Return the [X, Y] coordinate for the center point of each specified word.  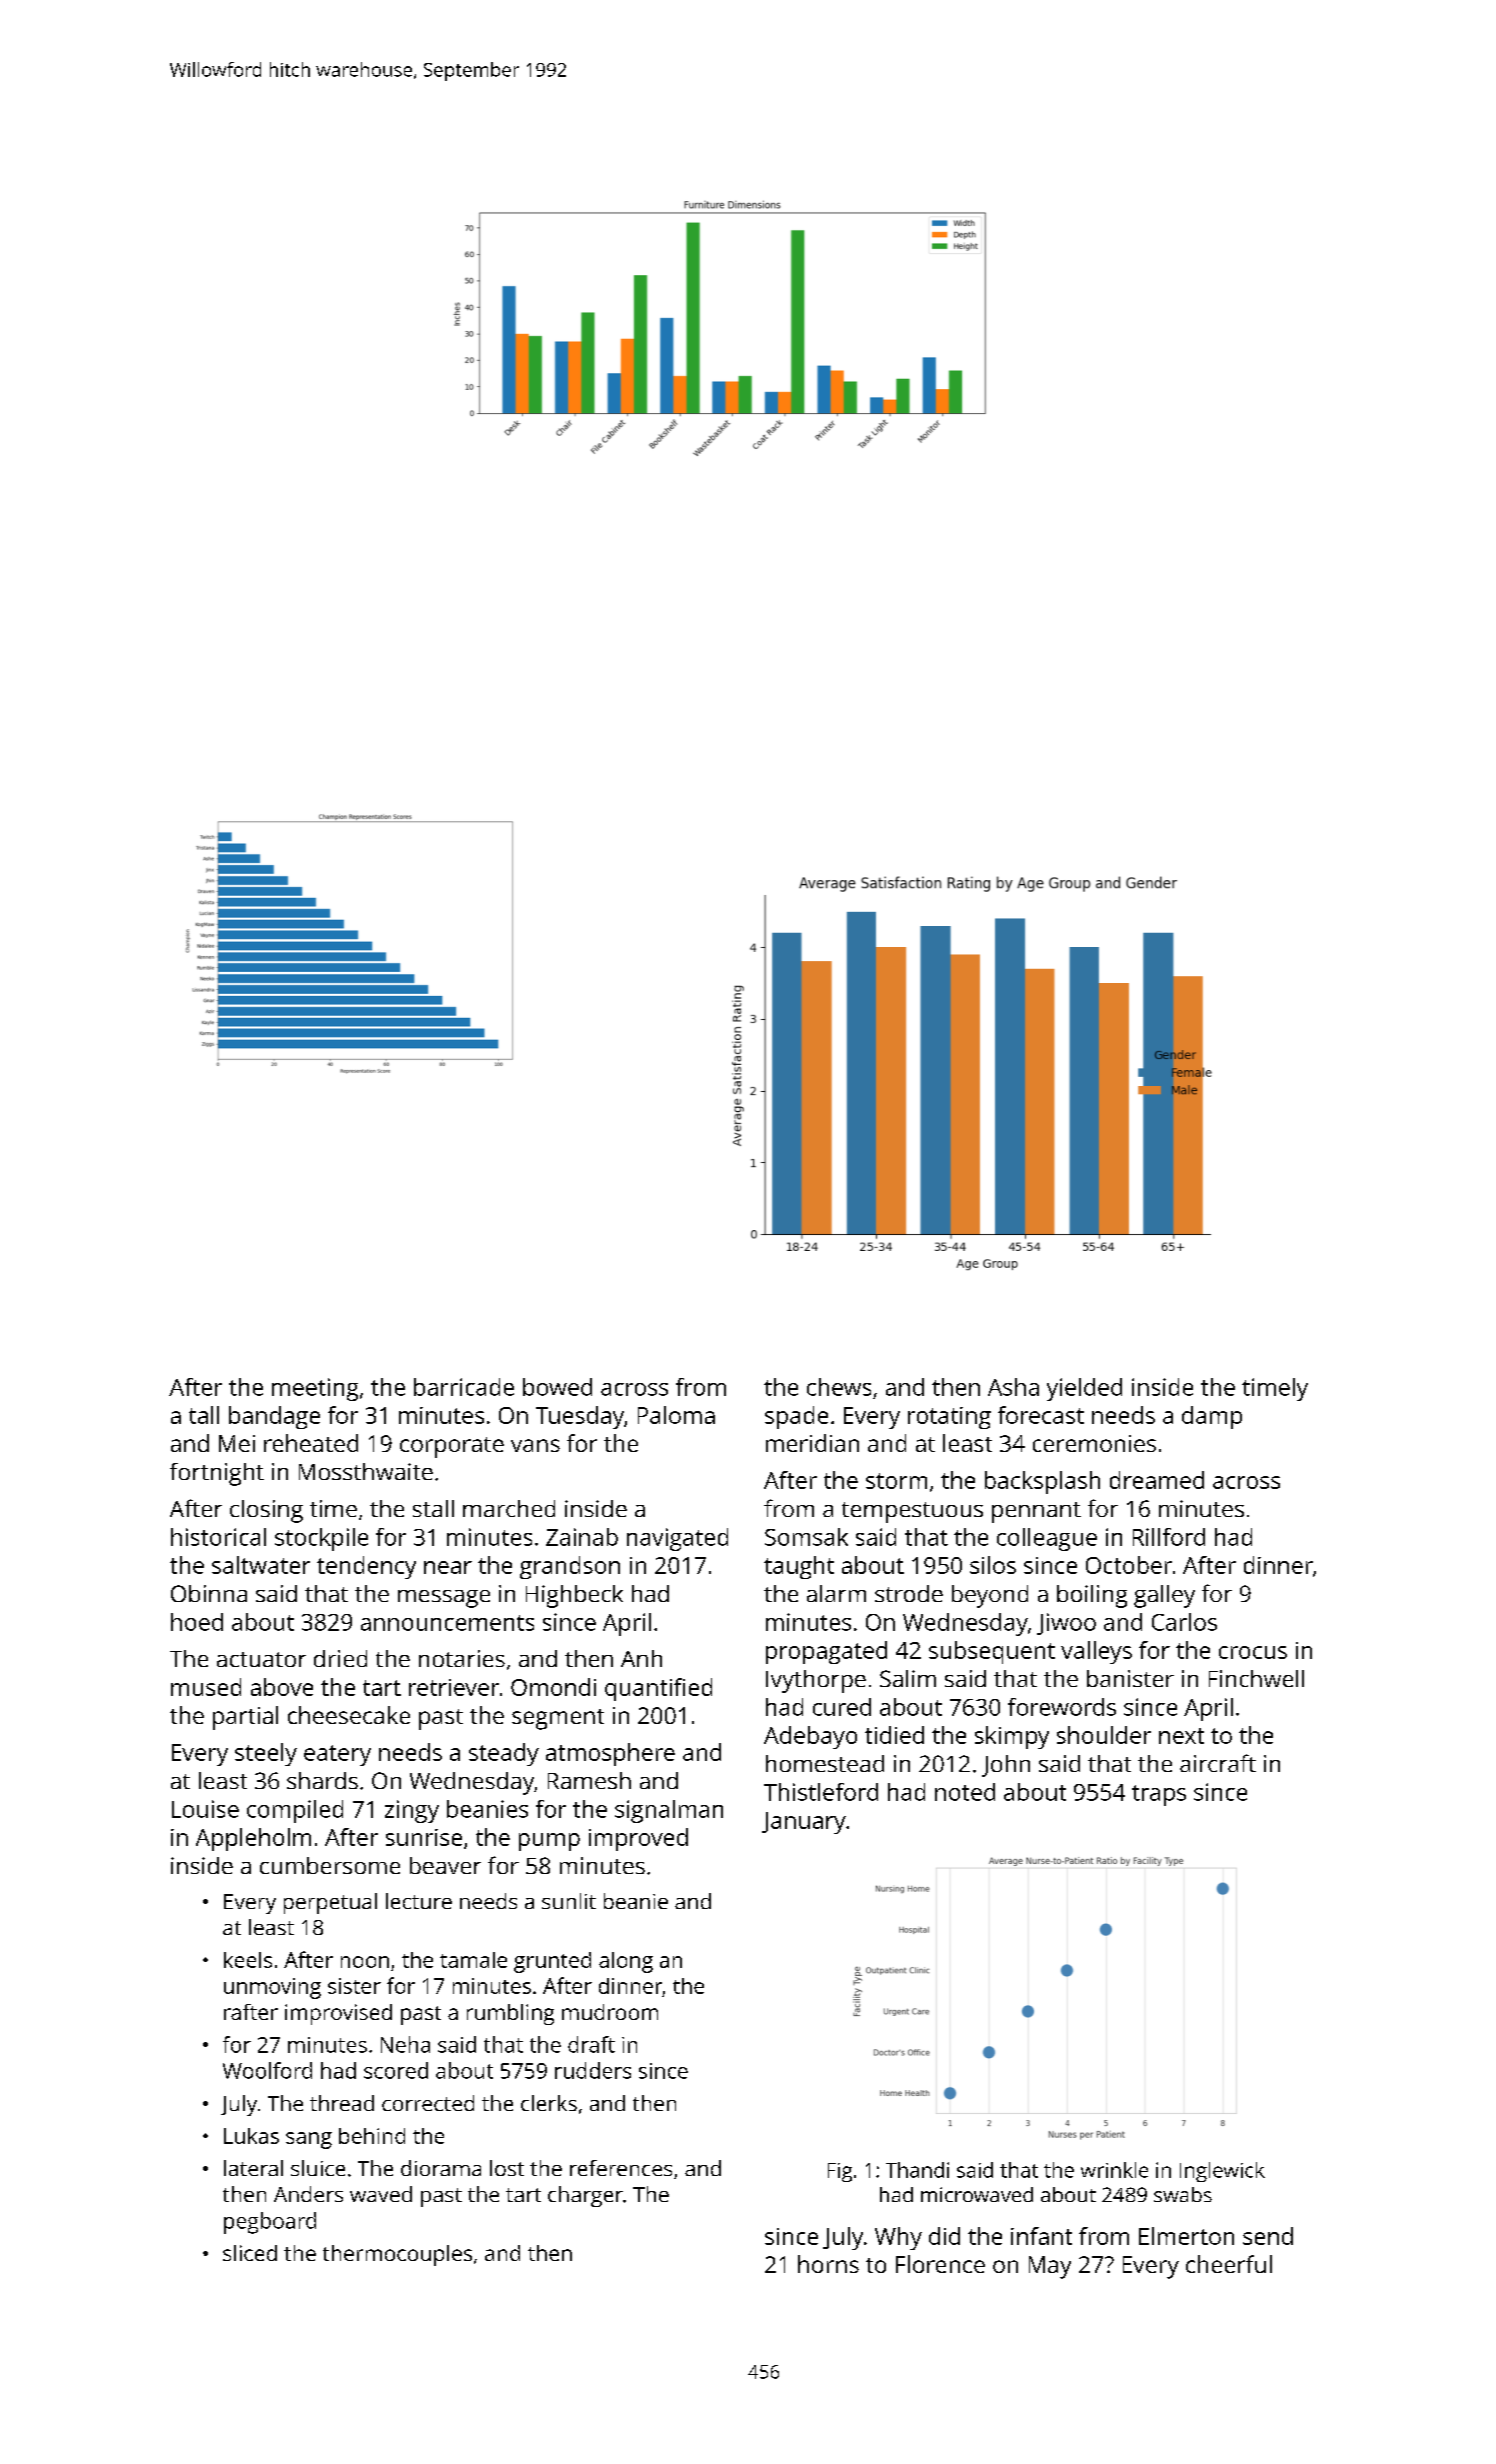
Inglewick [1222, 2172]
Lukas [251, 2136]
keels [248, 1960]
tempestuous [912, 1512]
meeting [315, 1389]
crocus [1253, 1652]
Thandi [917, 2170]
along [626, 1962]
